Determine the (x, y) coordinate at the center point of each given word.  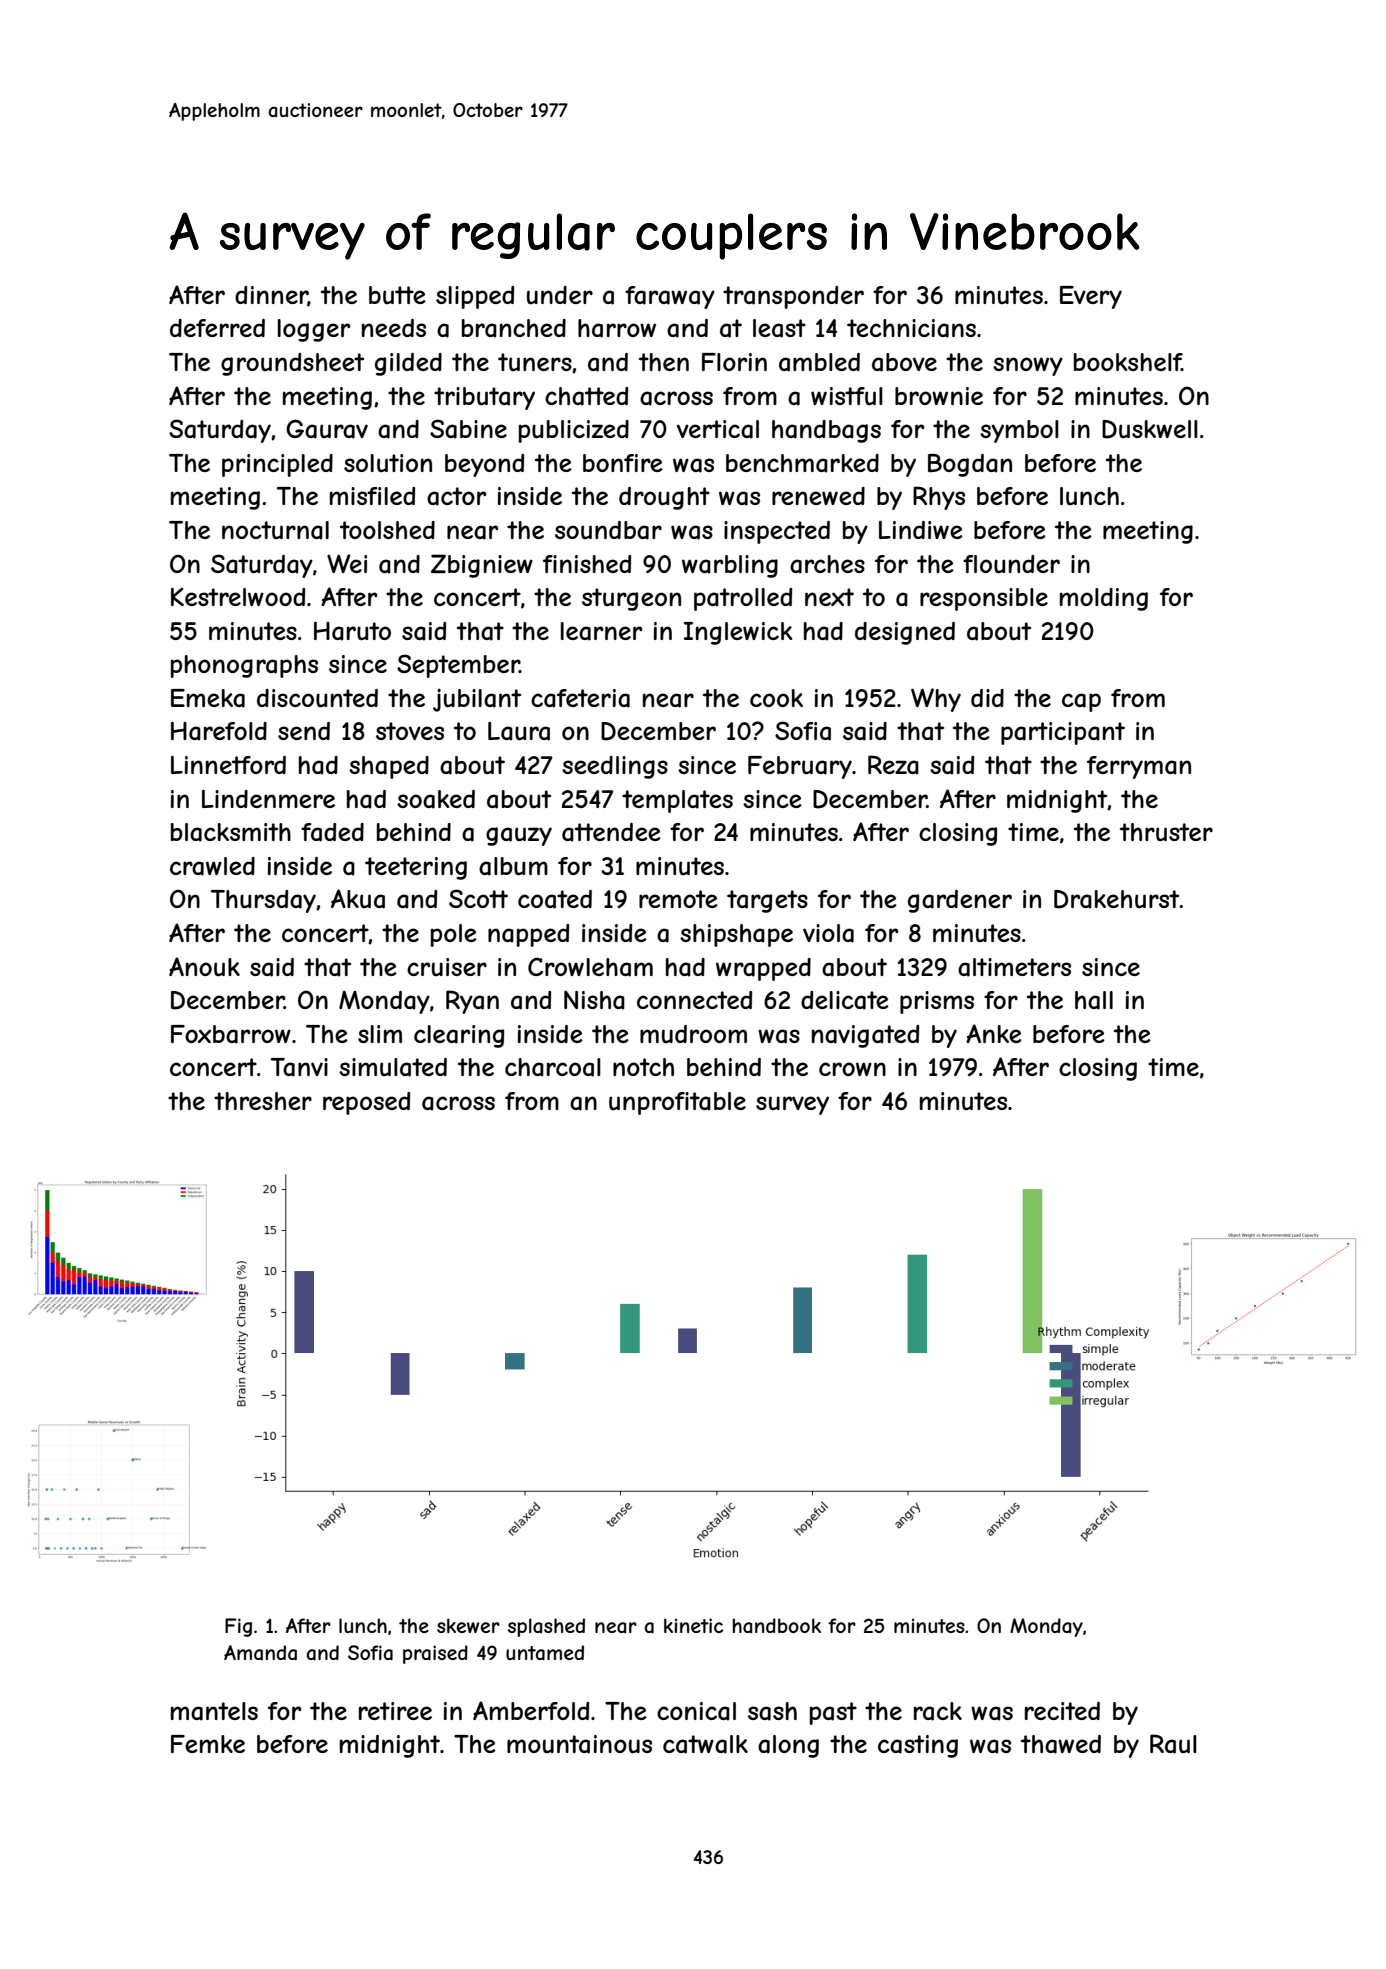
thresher (263, 1101)
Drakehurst (1117, 899)
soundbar (608, 530)
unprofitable (677, 1103)
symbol (1019, 431)
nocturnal (275, 530)
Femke (208, 1744)
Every (1091, 297)
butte (397, 295)
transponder (793, 297)
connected (694, 1000)
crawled (212, 866)
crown (852, 1069)
